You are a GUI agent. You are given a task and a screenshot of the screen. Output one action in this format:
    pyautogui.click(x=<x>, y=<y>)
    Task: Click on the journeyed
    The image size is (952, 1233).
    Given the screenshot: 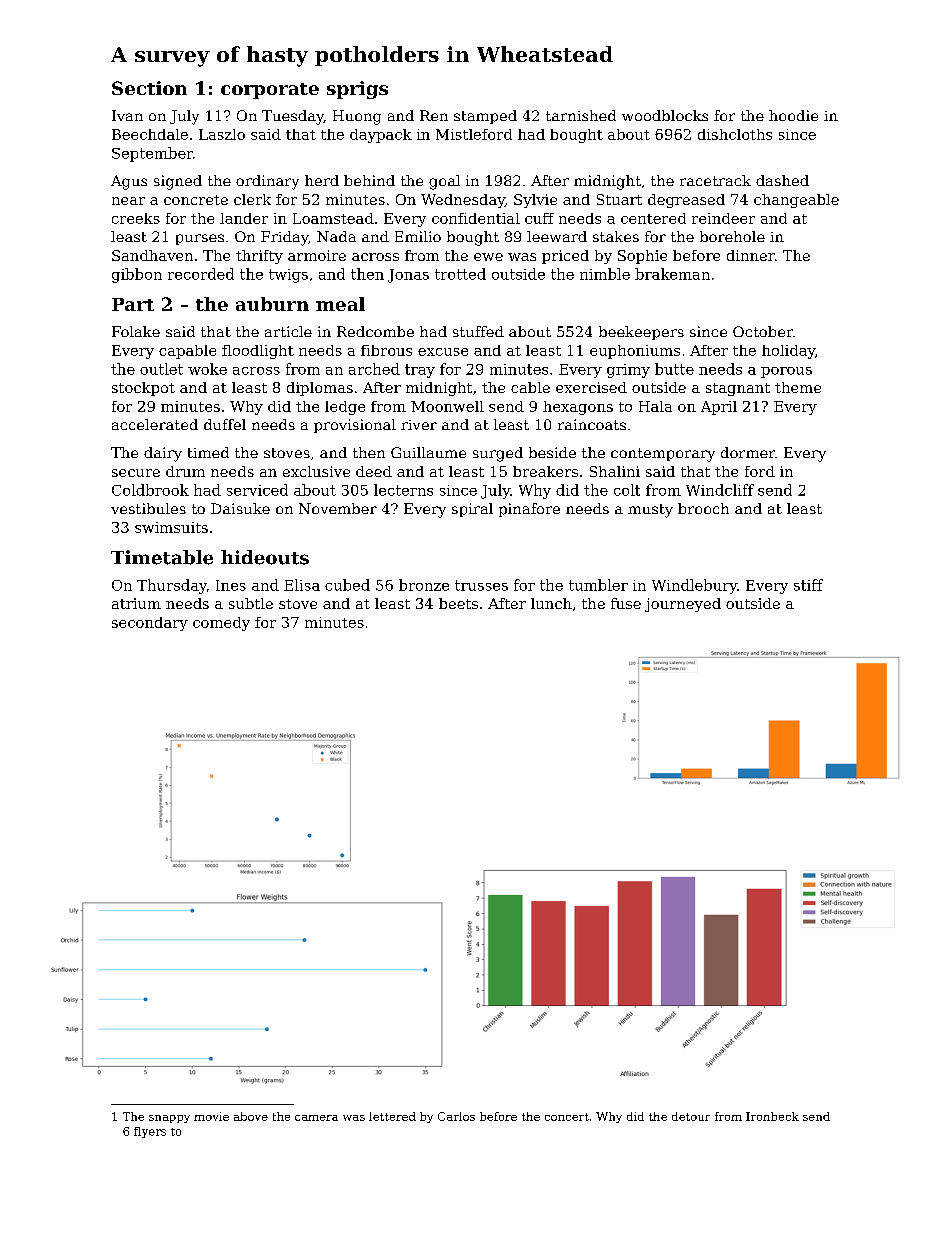 What is the action you would take?
    pyautogui.click(x=683, y=605)
